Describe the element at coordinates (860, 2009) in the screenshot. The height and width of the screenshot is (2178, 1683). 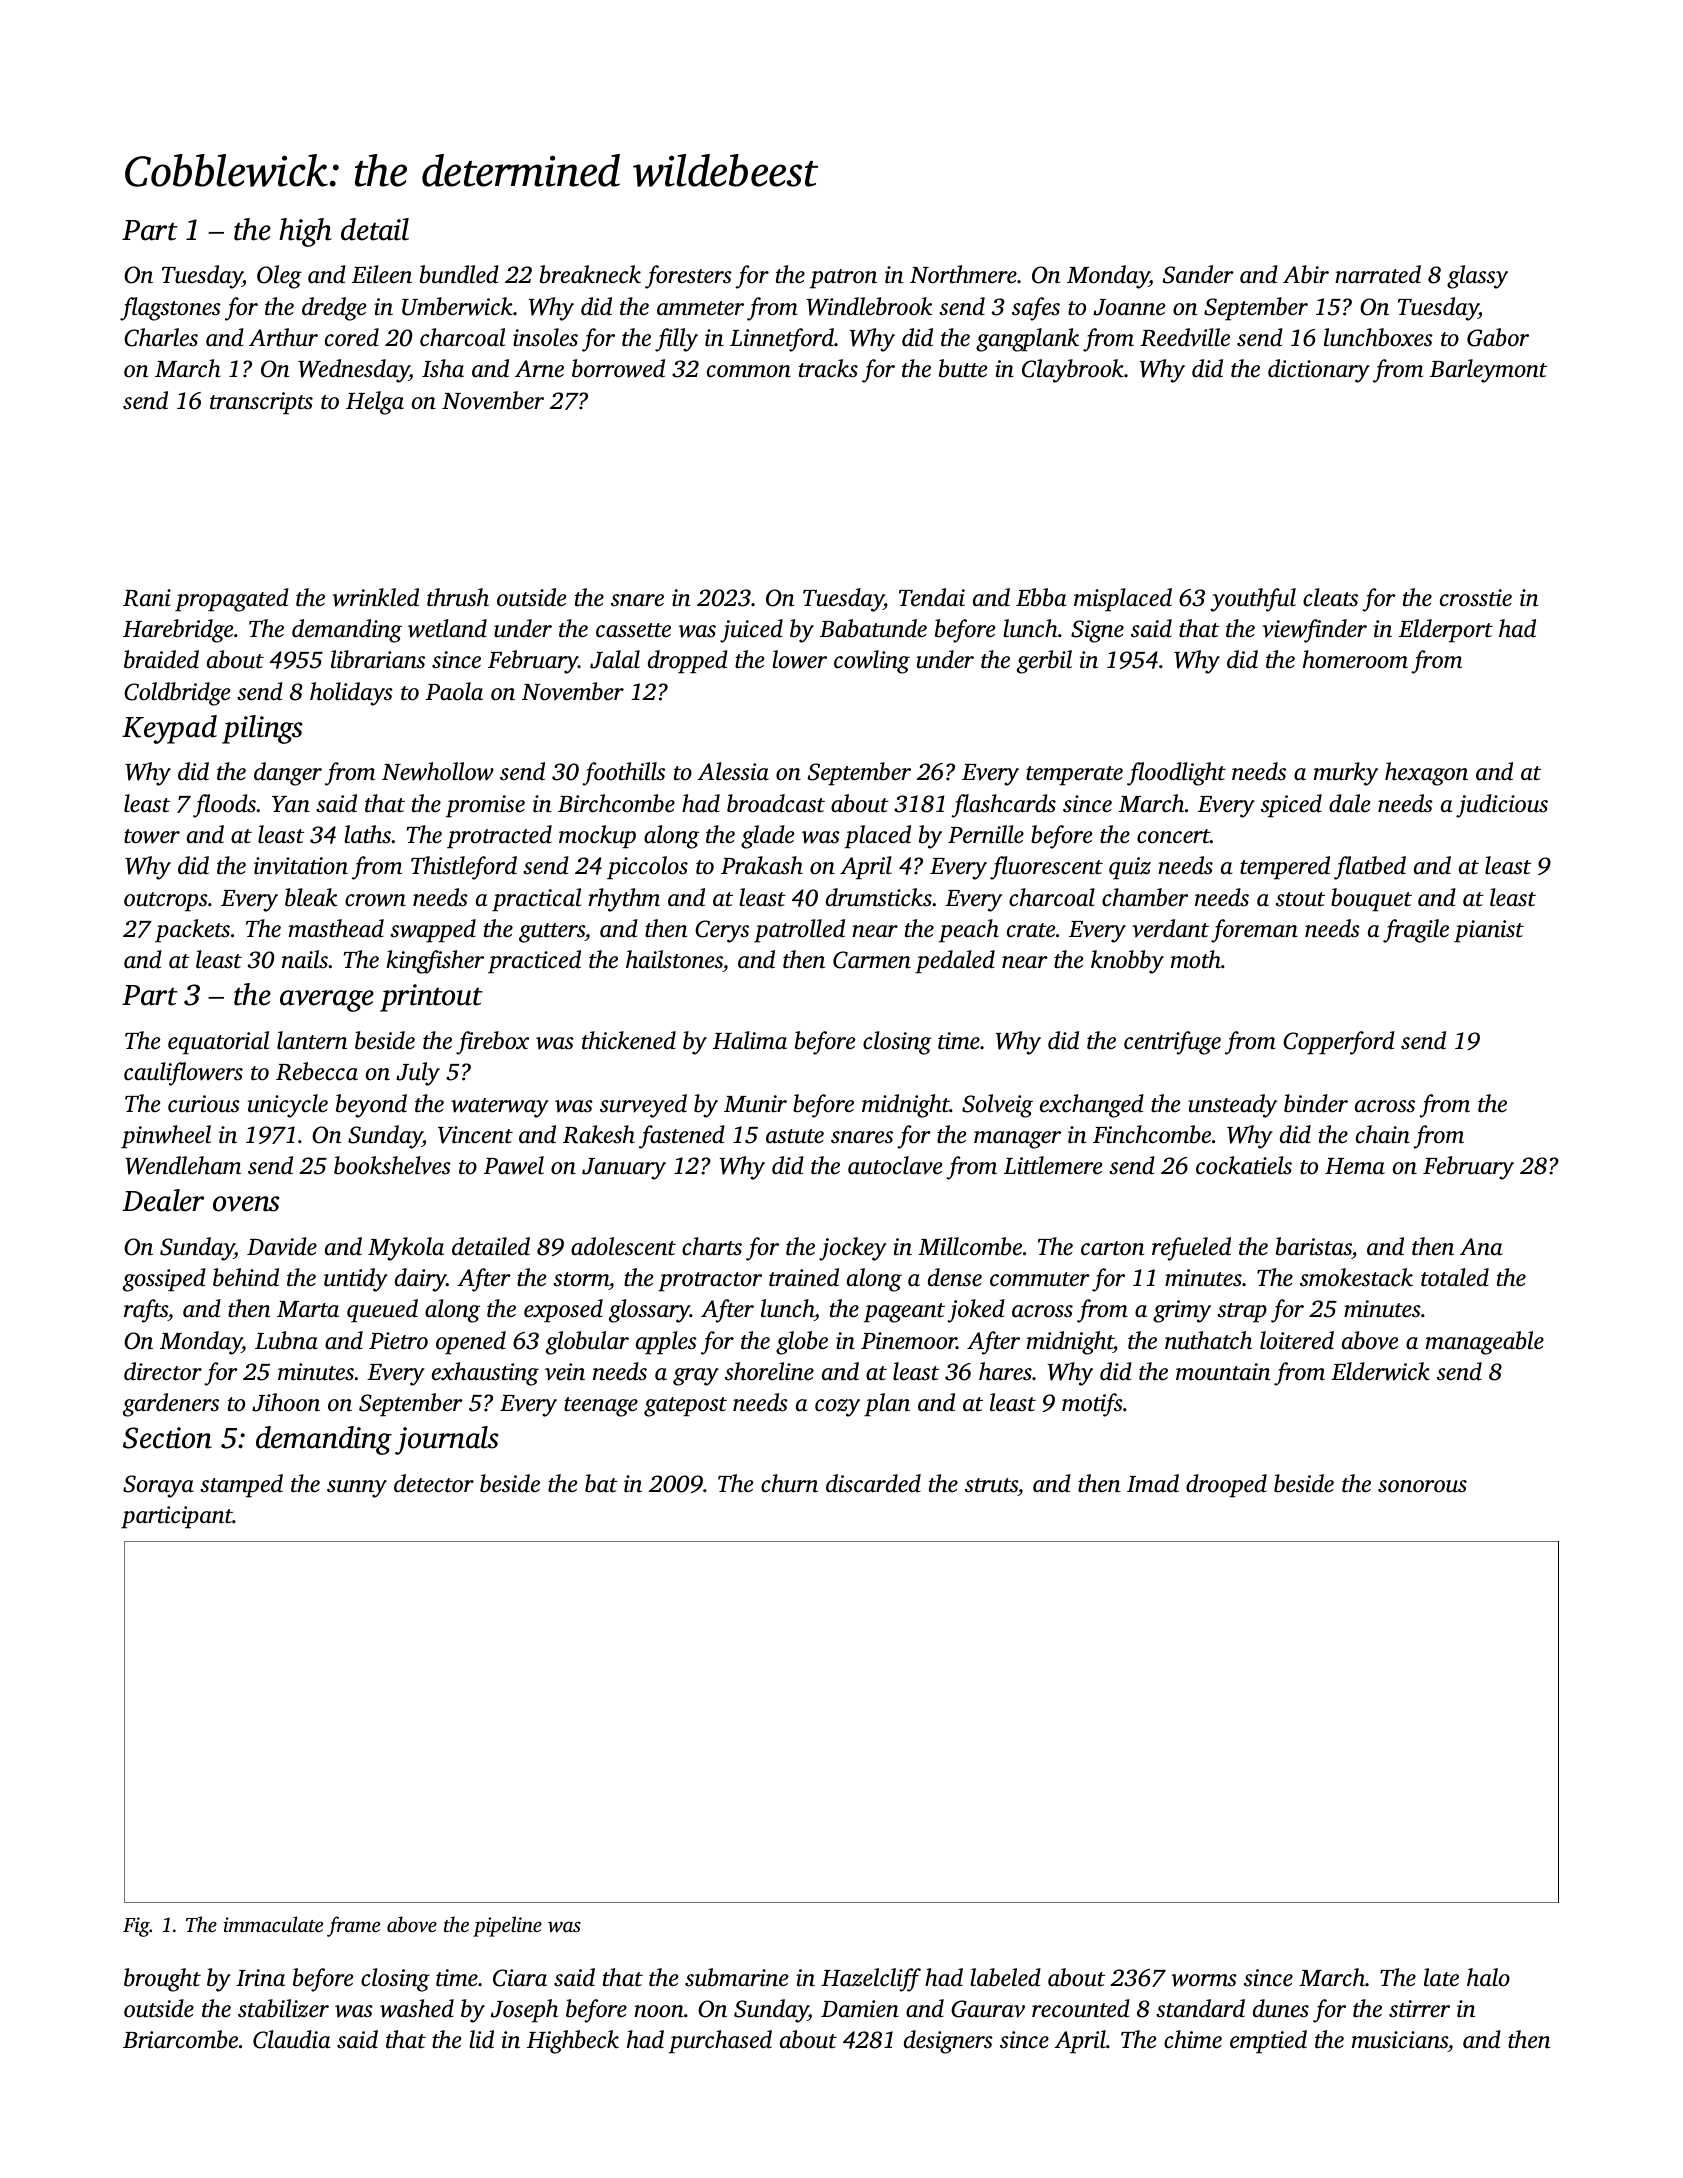
I see `Damien` at that location.
